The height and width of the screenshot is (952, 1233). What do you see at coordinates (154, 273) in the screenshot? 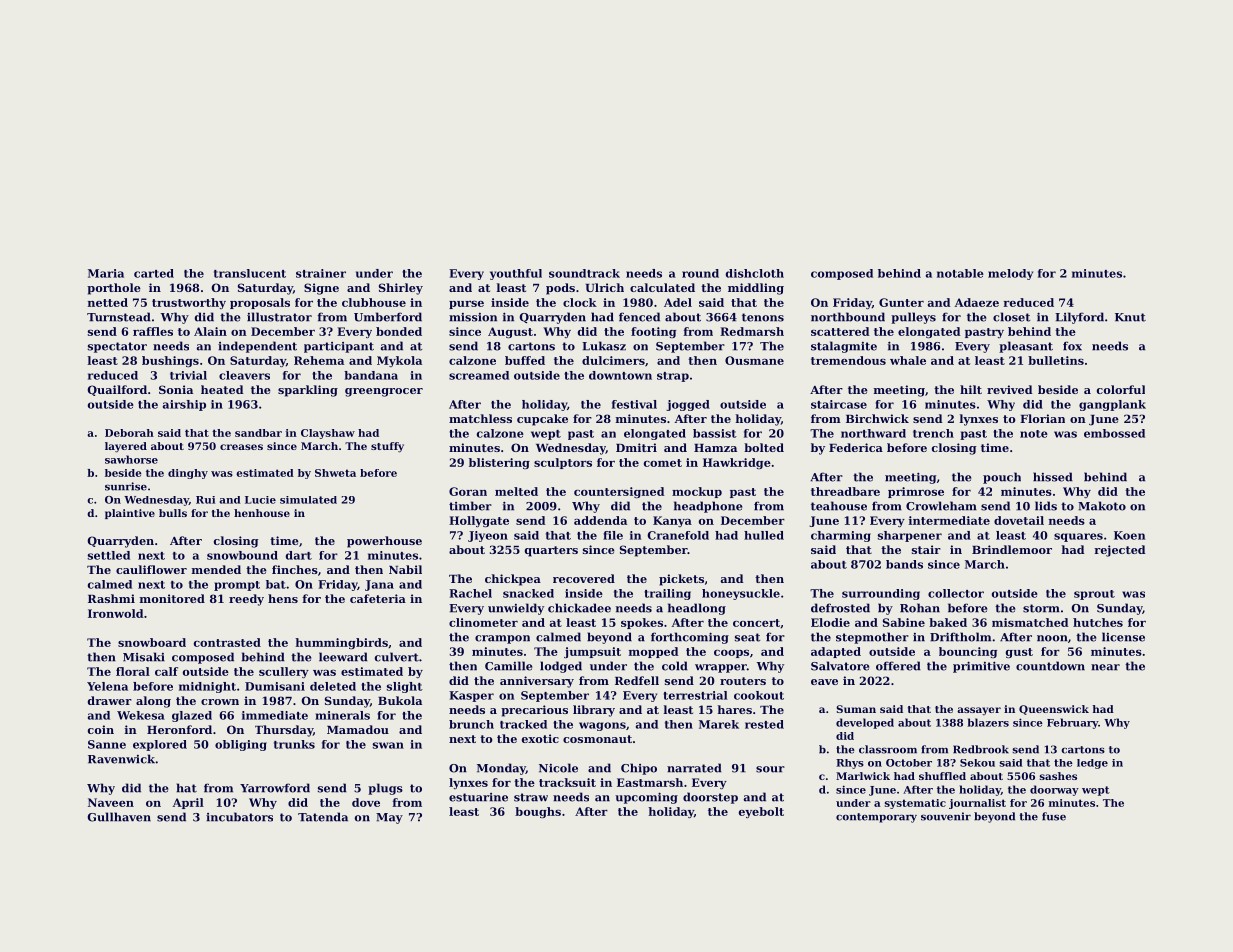
I see `carted` at bounding box center [154, 273].
